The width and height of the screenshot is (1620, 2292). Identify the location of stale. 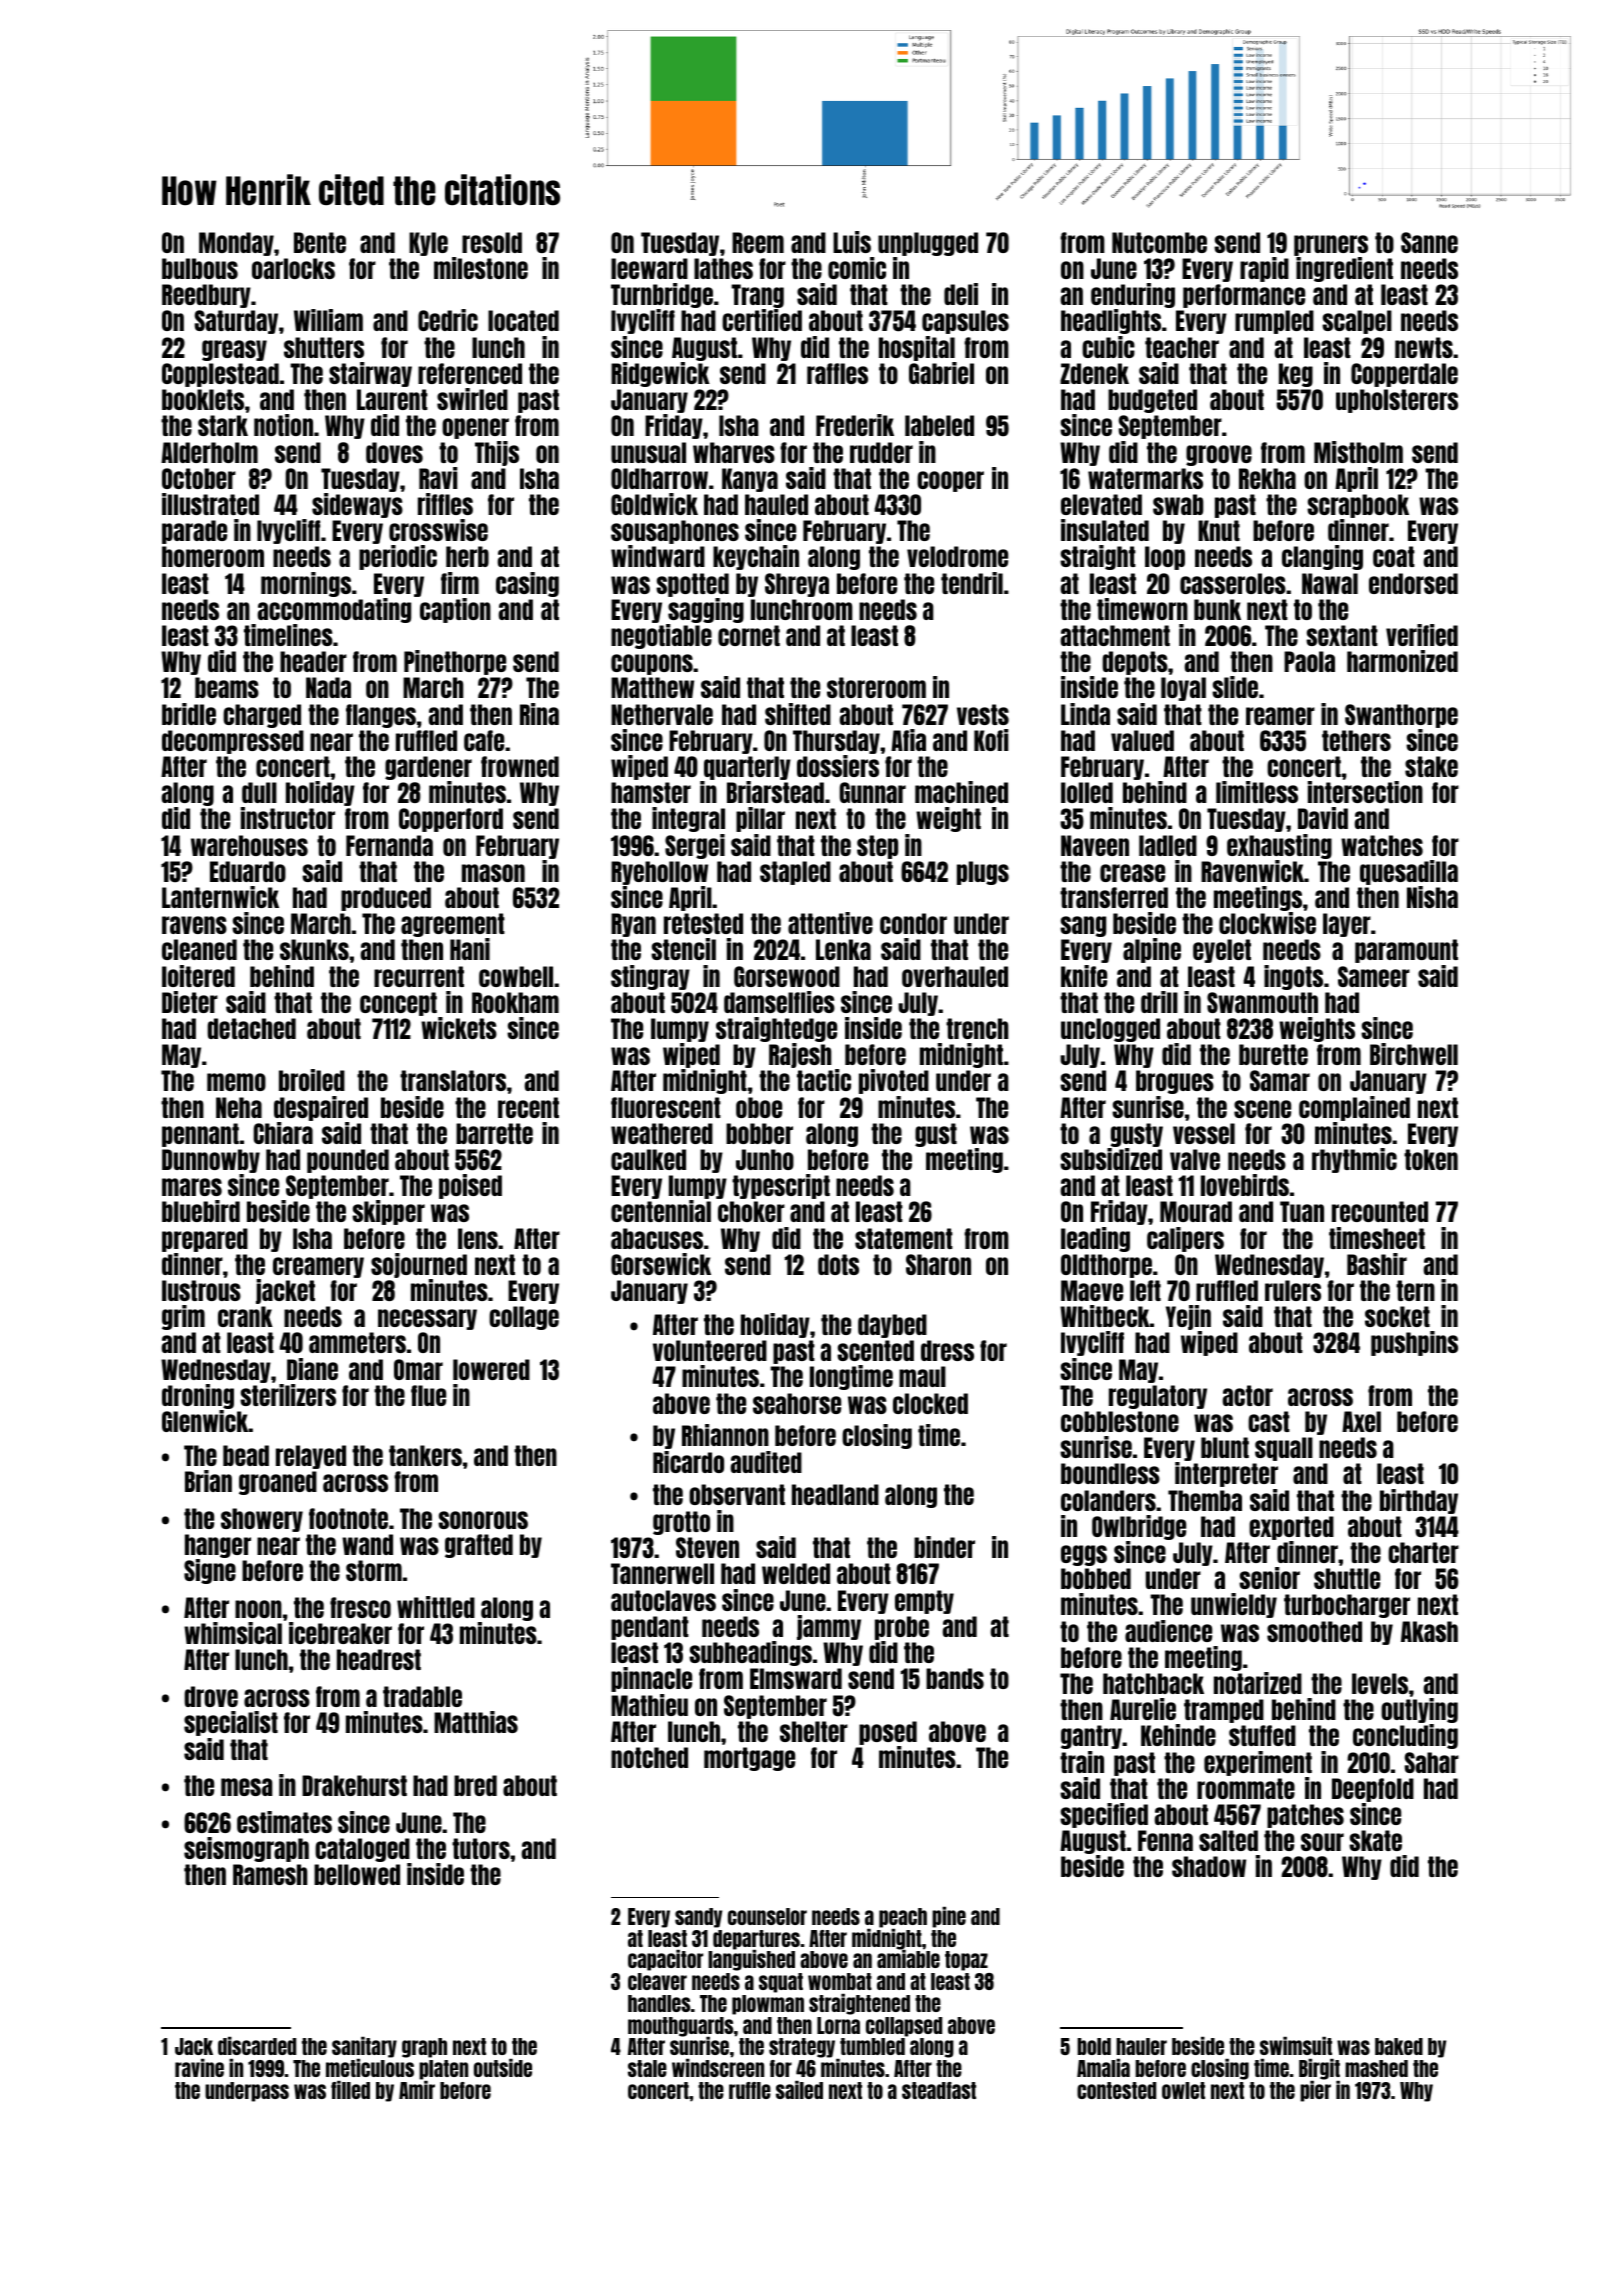
(647, 2068).
